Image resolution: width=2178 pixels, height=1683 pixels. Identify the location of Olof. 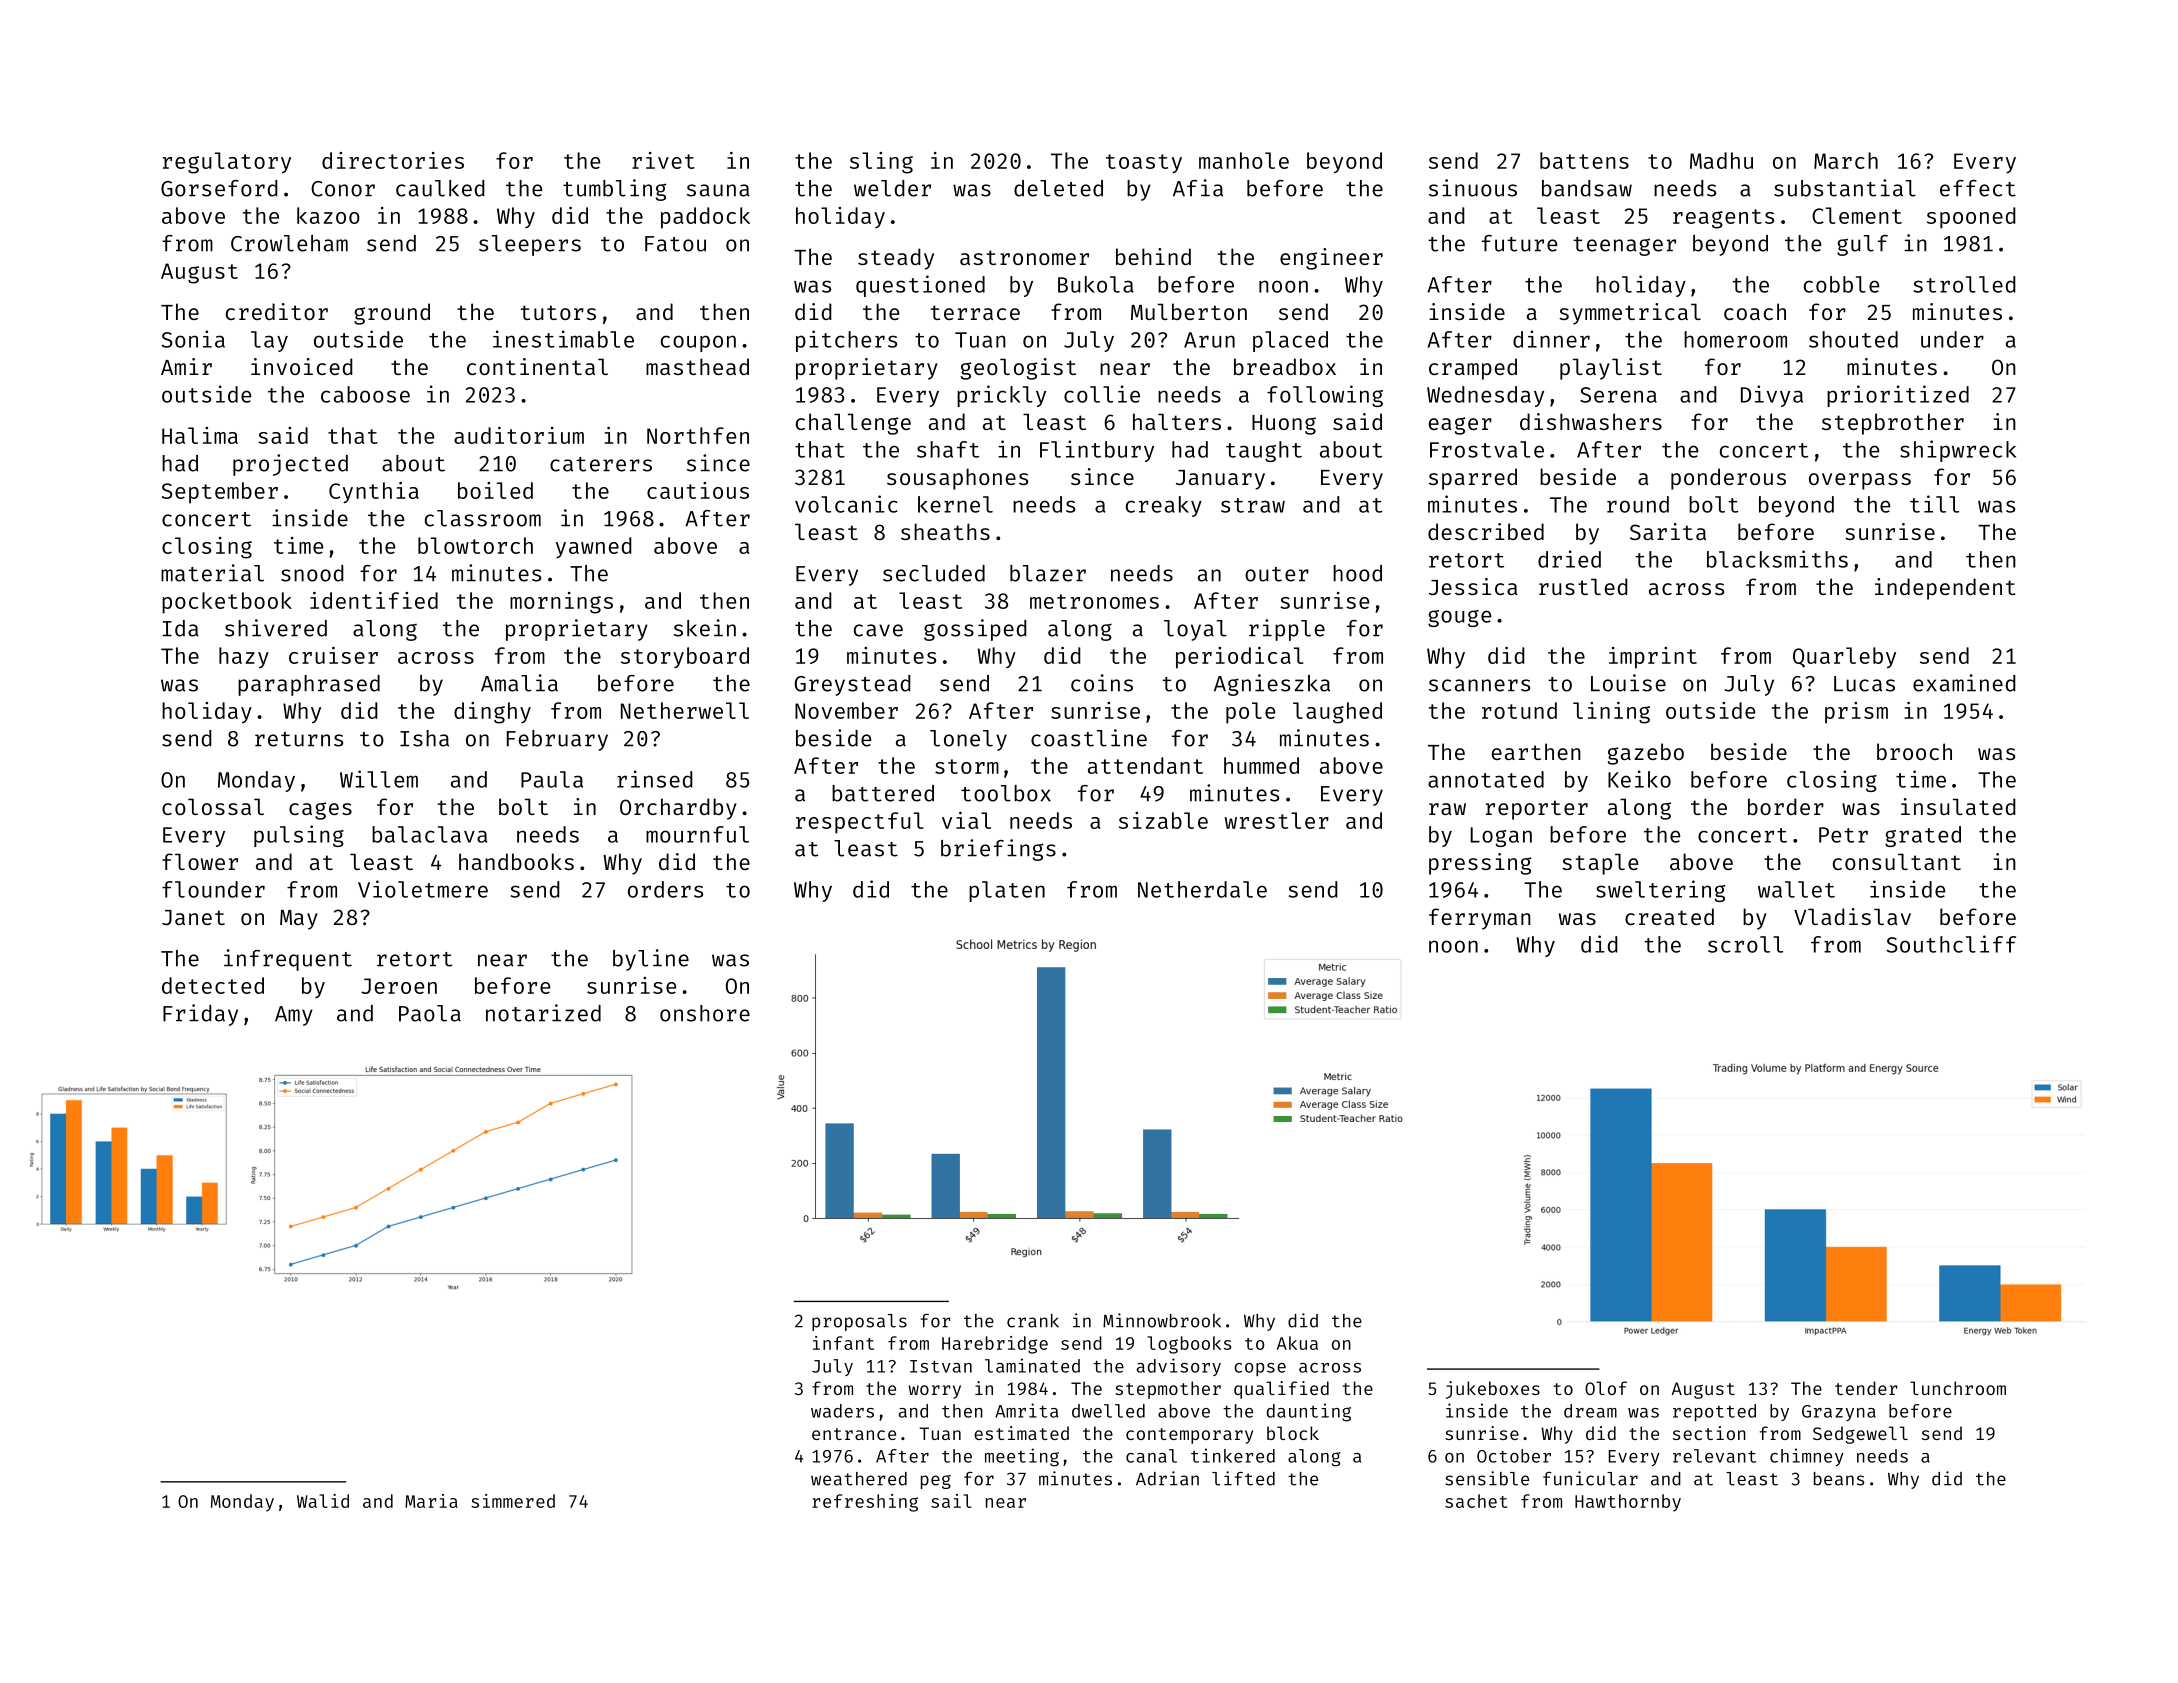
(1606, 1388).
